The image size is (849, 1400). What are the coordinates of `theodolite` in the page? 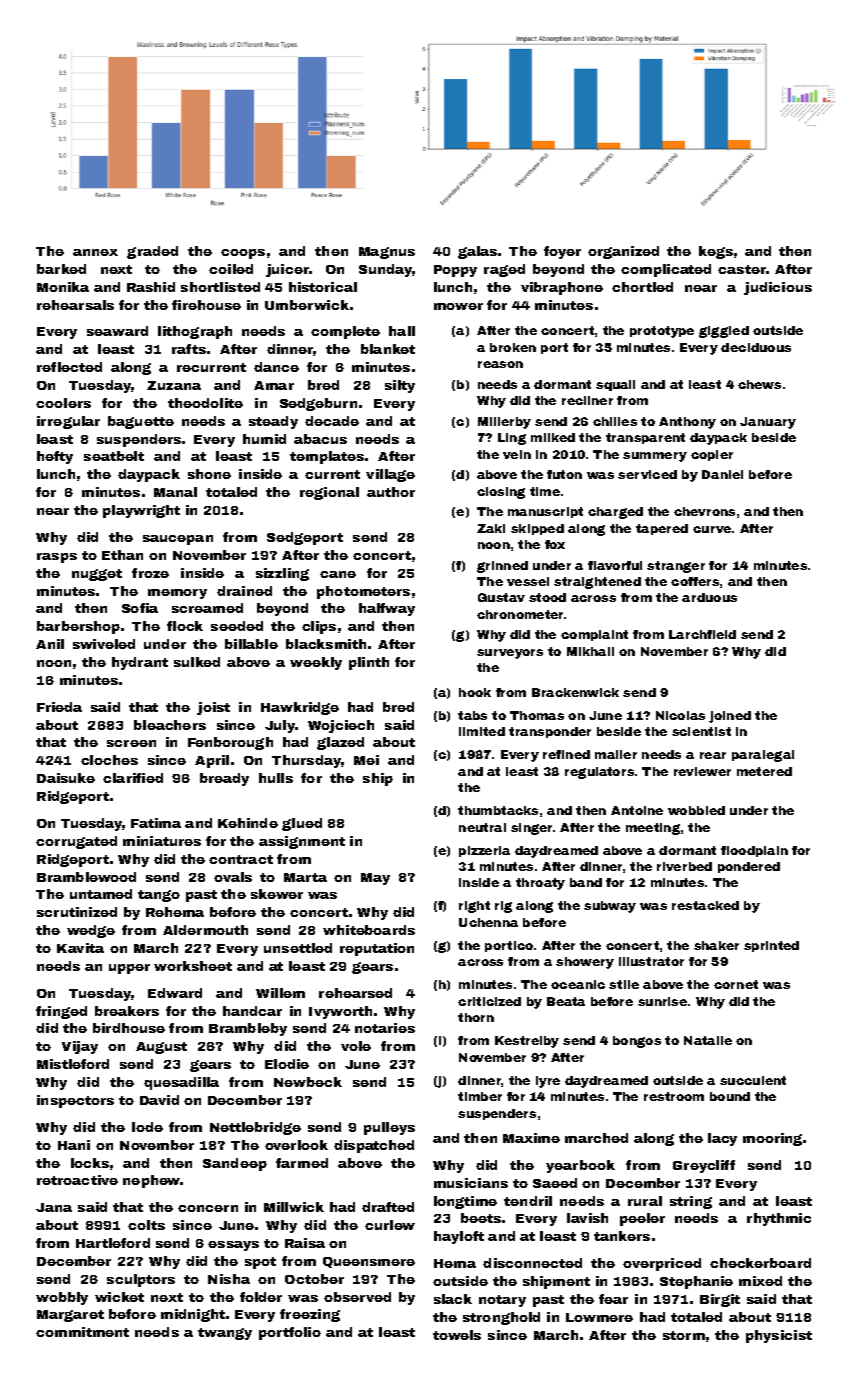 It's located at (205, 403).
